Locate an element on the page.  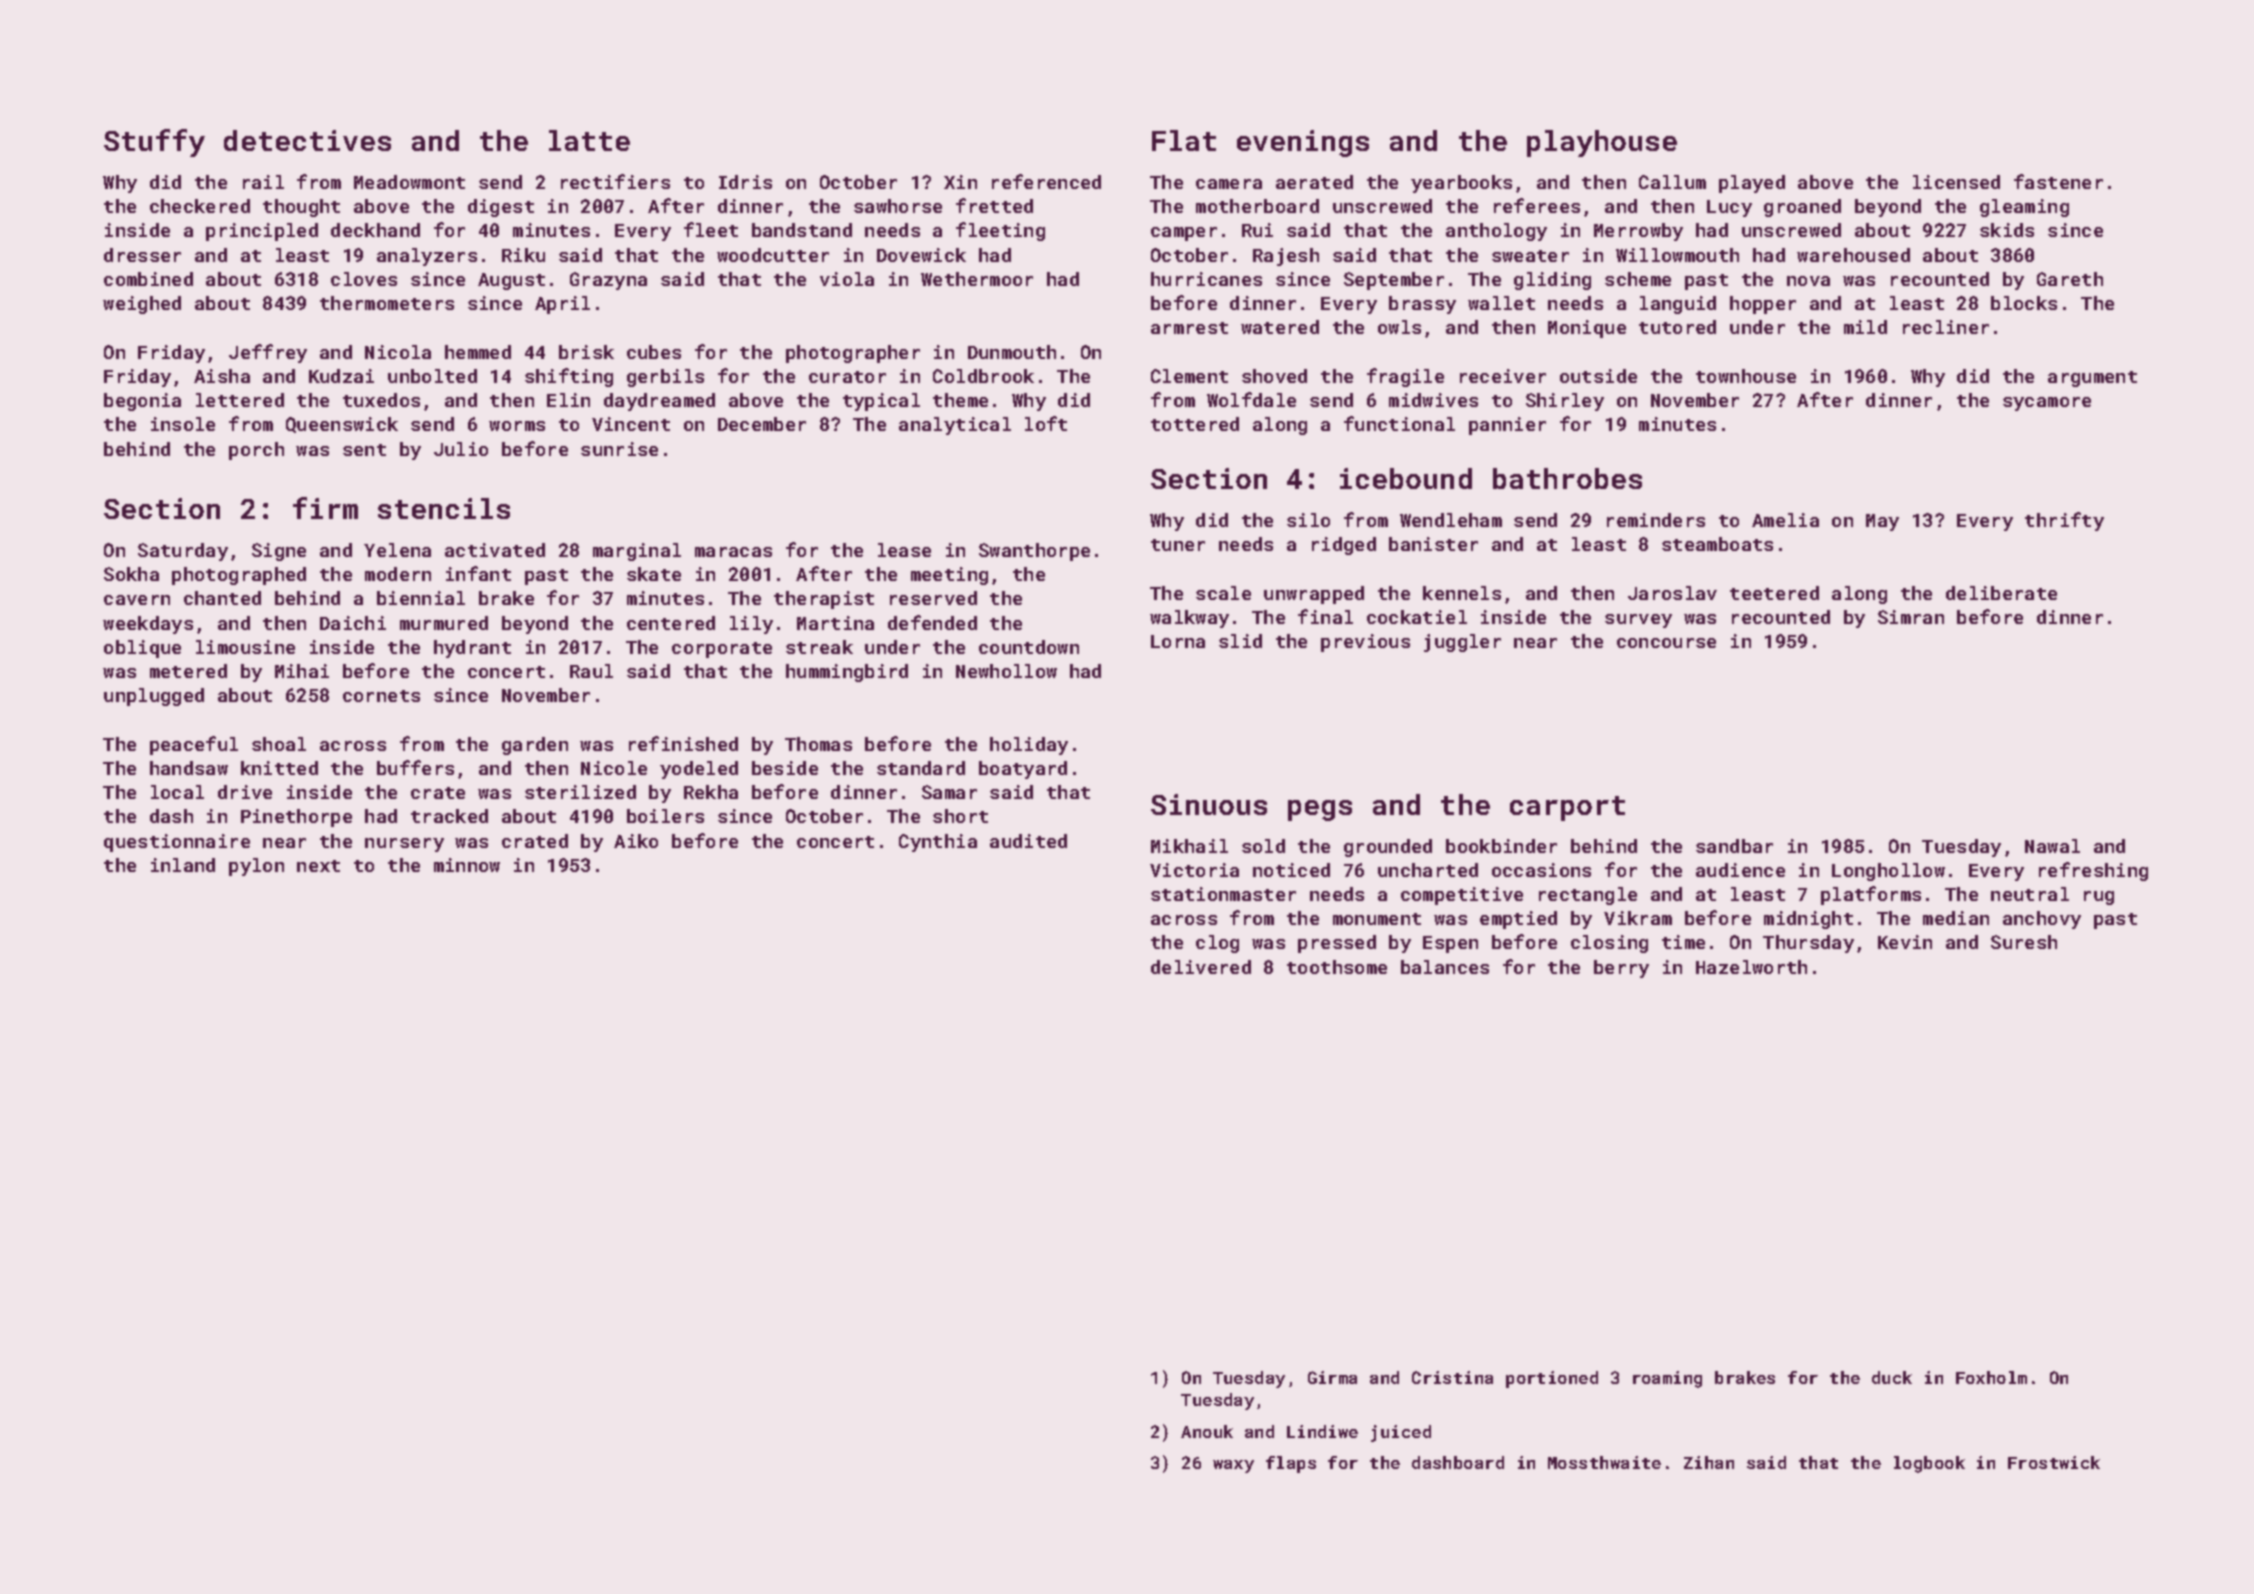
referenced is located at coordinates (1046, 181).
